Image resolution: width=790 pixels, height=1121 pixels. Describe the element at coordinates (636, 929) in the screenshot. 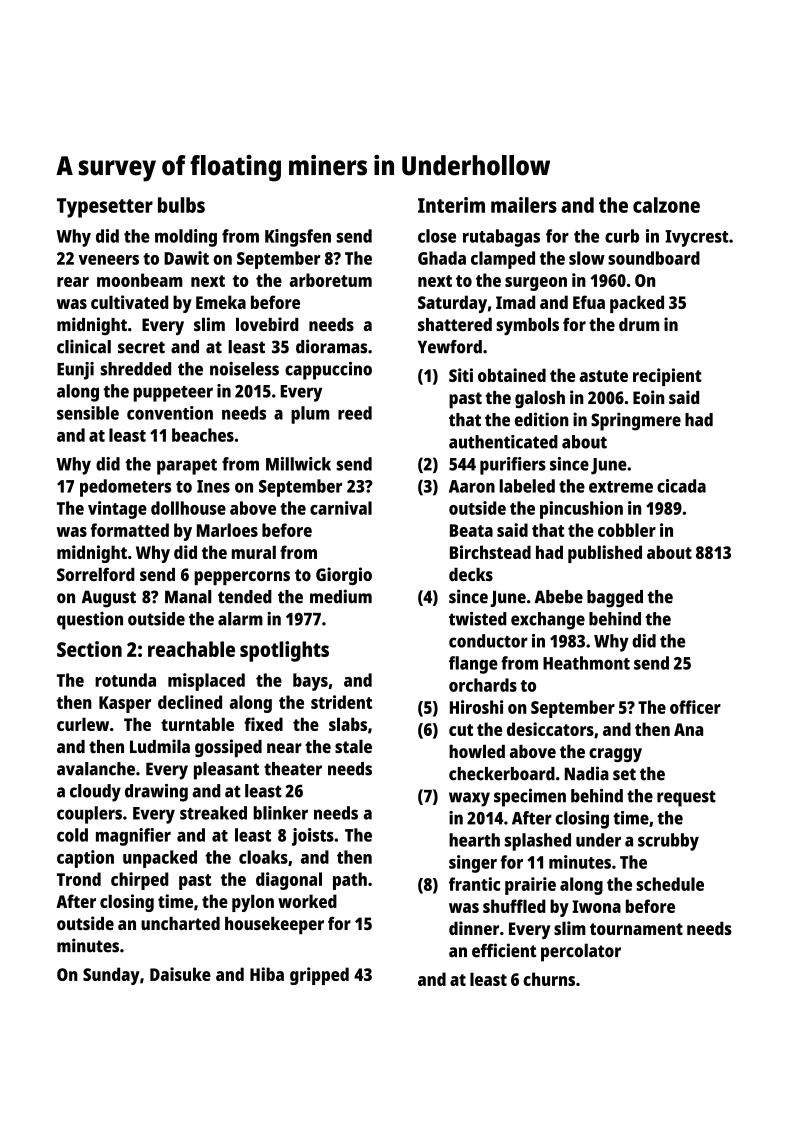

I see `tournament` at that location.
